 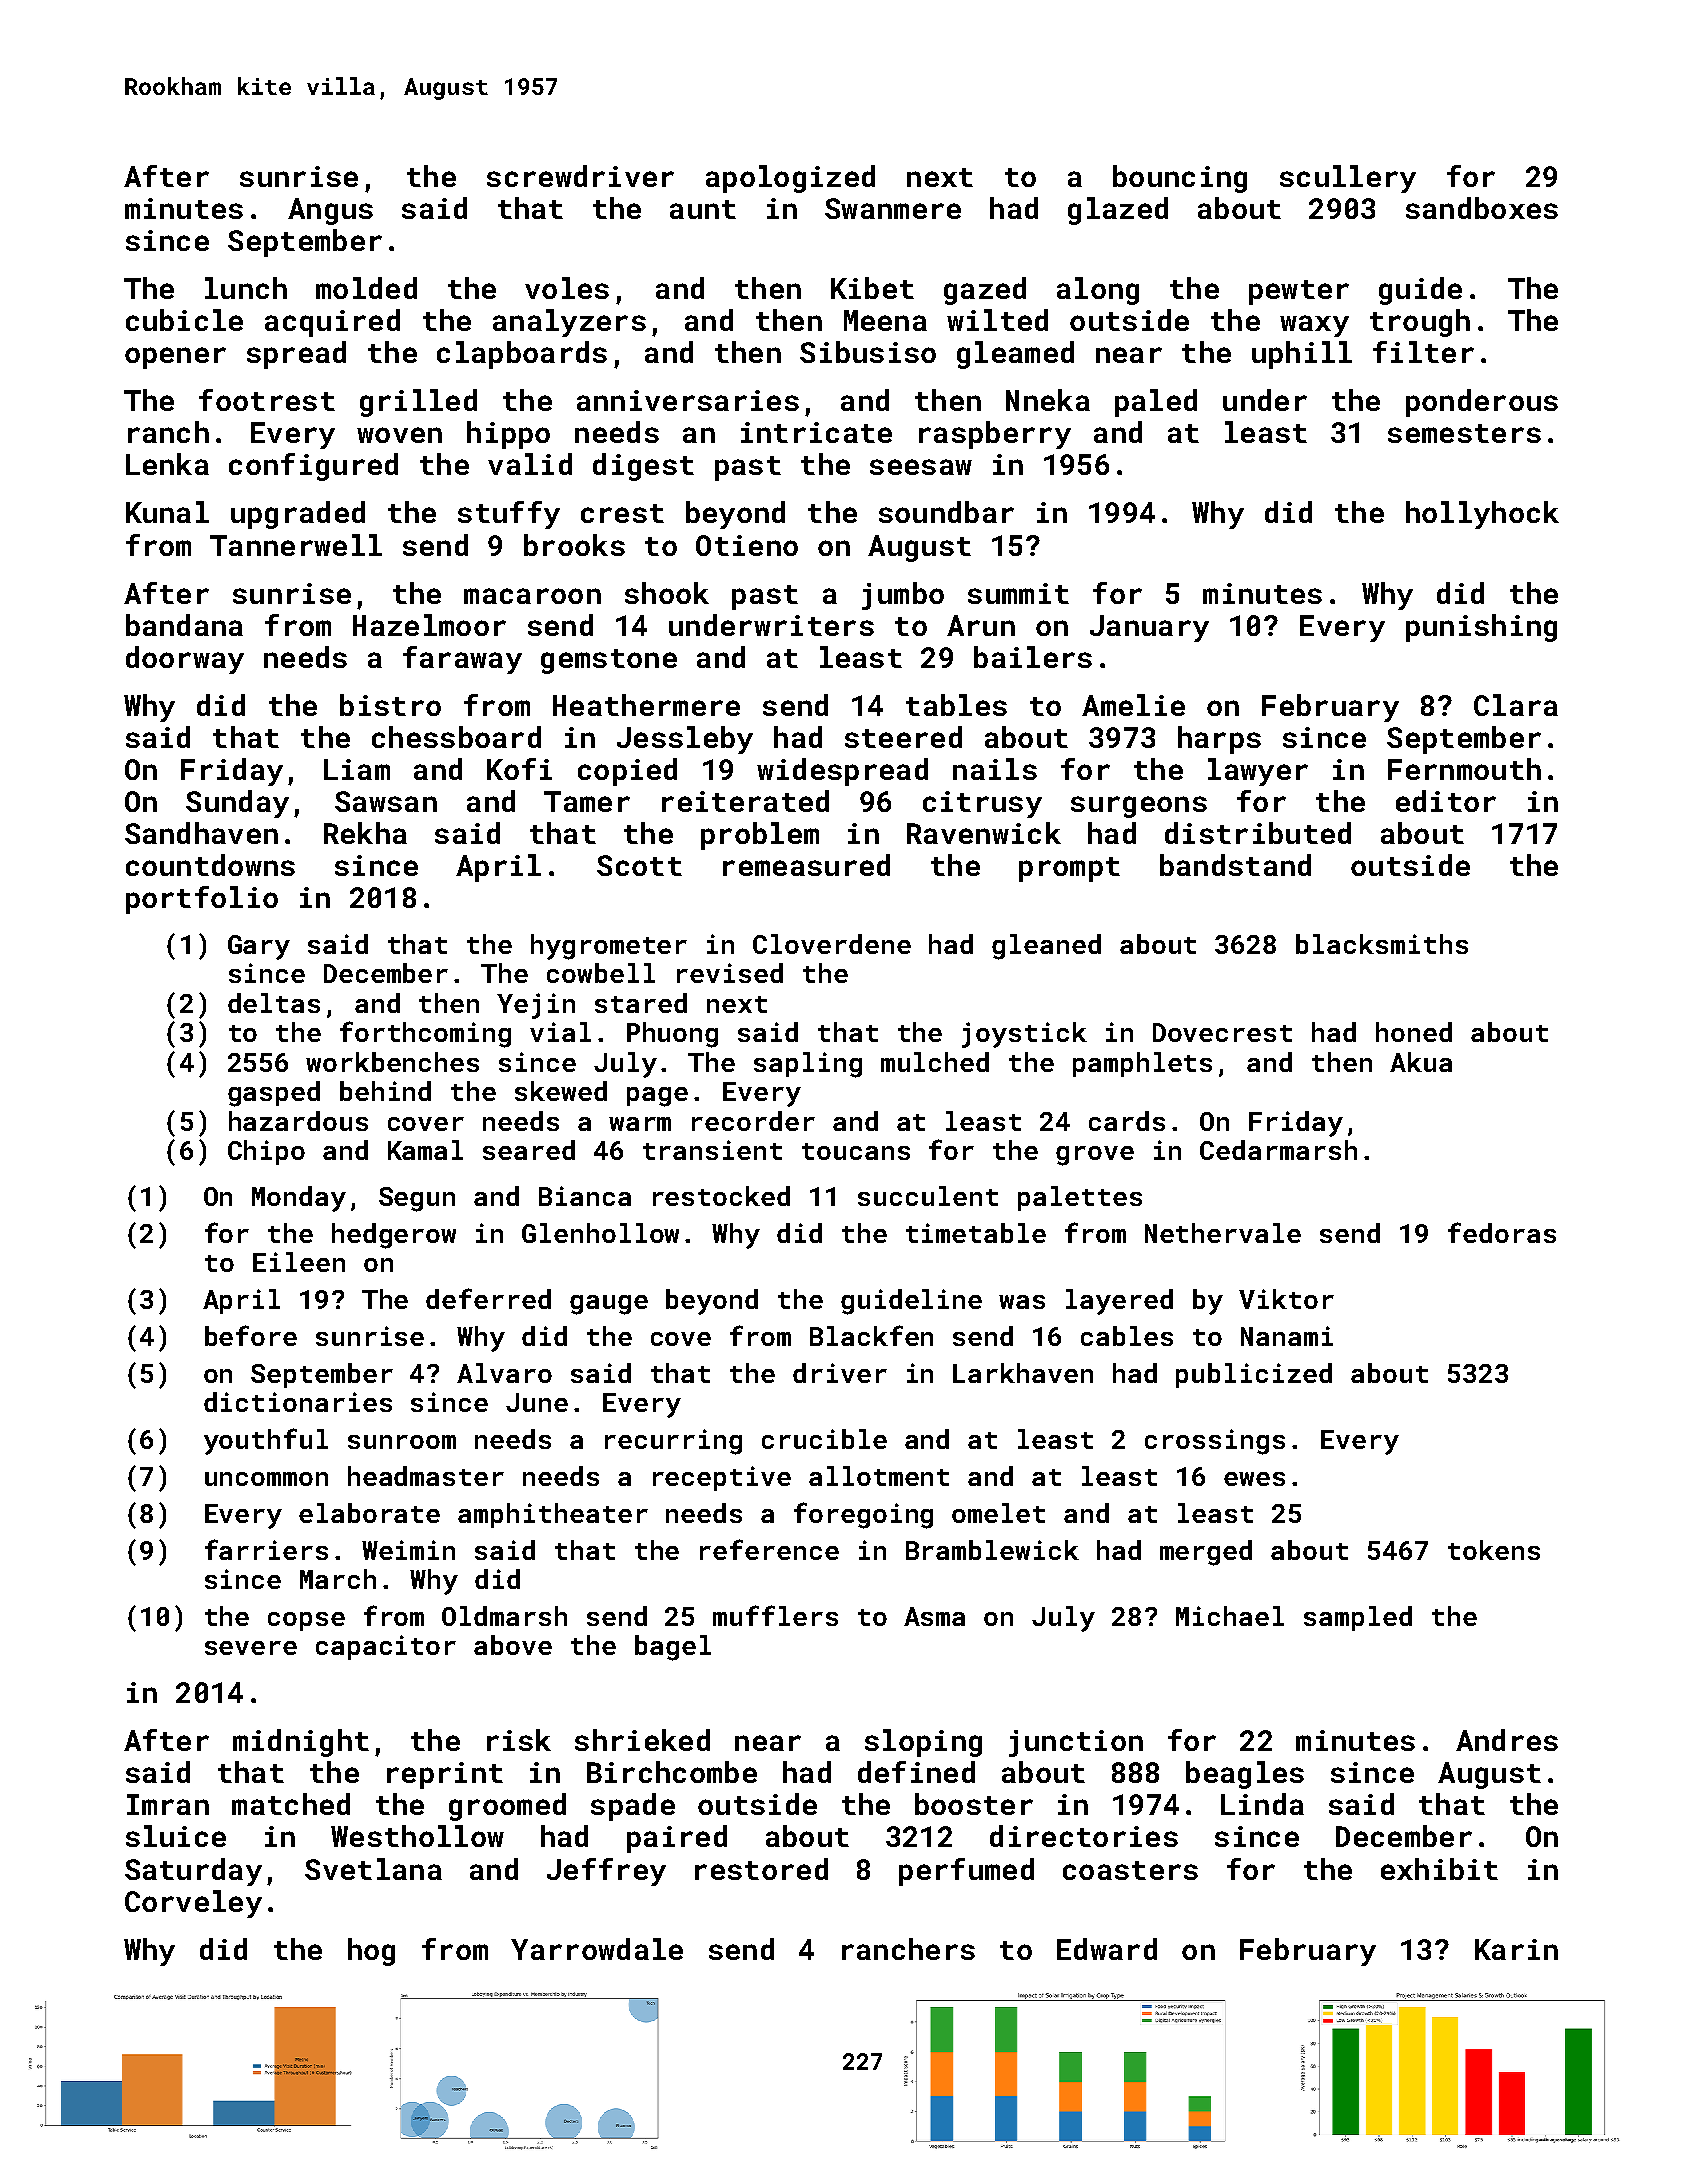 I want to click on Westhollow, so click(x=417, y=1836).
